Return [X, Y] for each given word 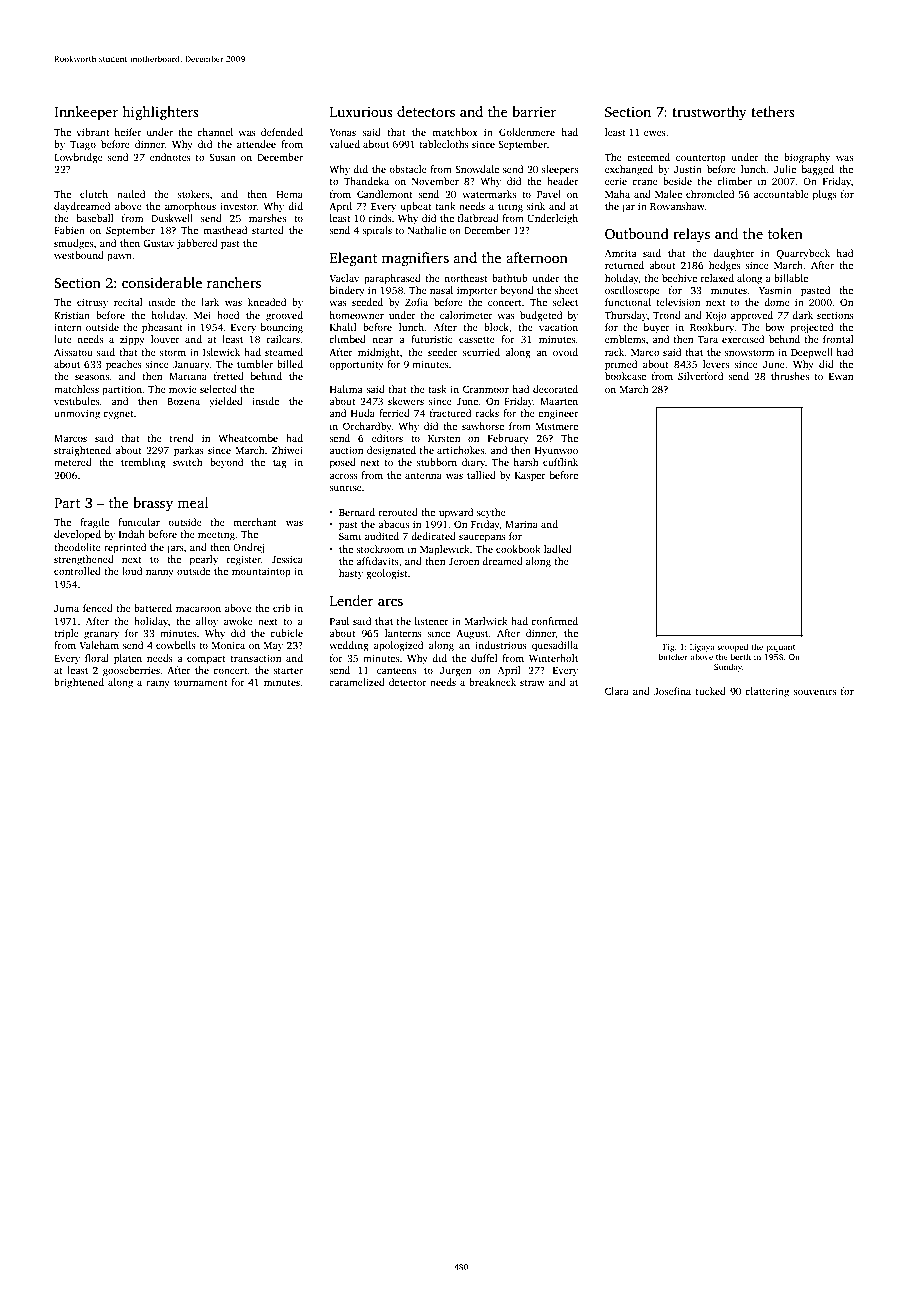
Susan [222, 157]
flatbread [478, 218]
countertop [701, 159]
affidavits [377, 561]
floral [97, 658]
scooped [732, 647]
